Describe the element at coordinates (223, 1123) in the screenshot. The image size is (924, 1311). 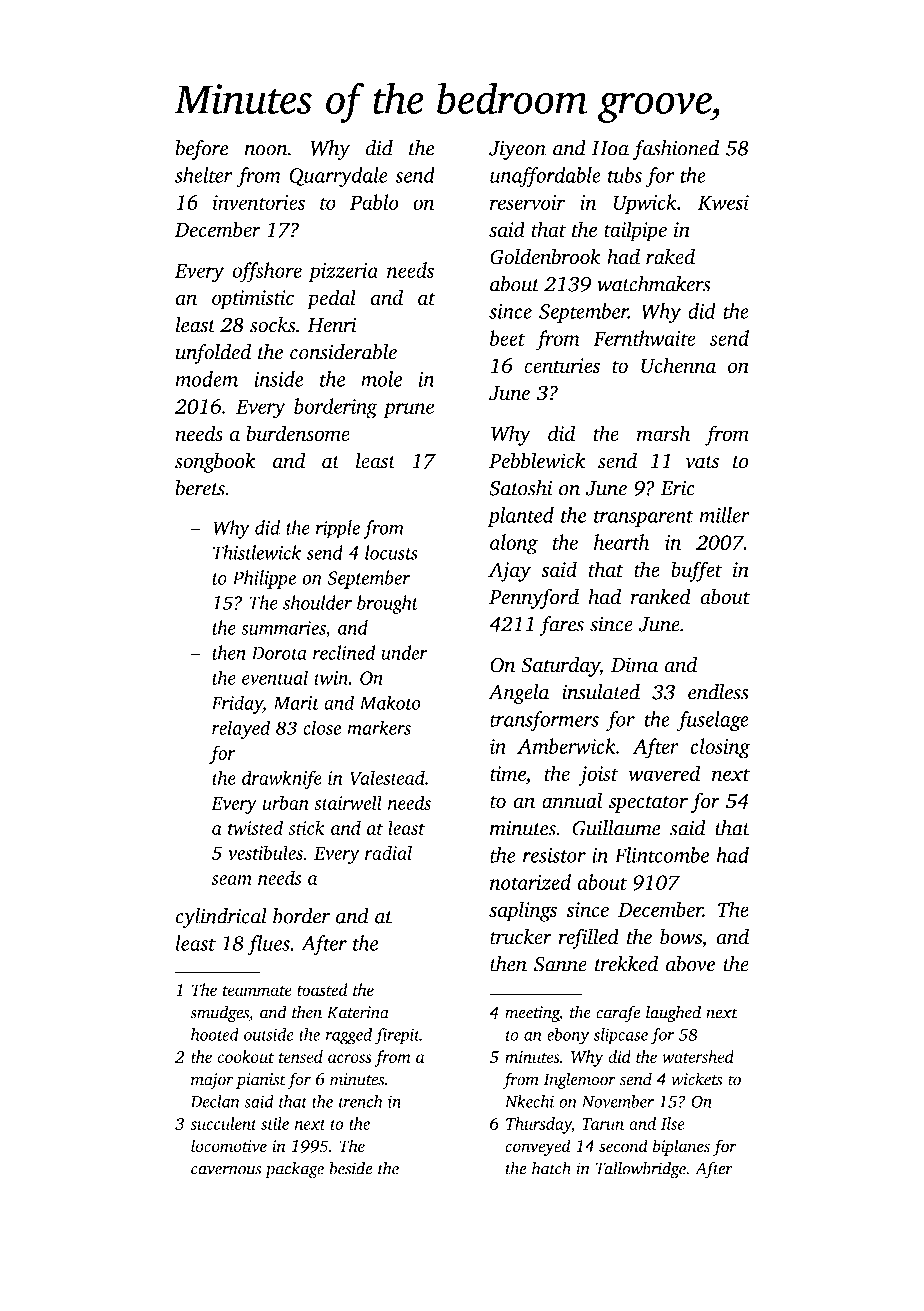
I see `succulent` at that location.
